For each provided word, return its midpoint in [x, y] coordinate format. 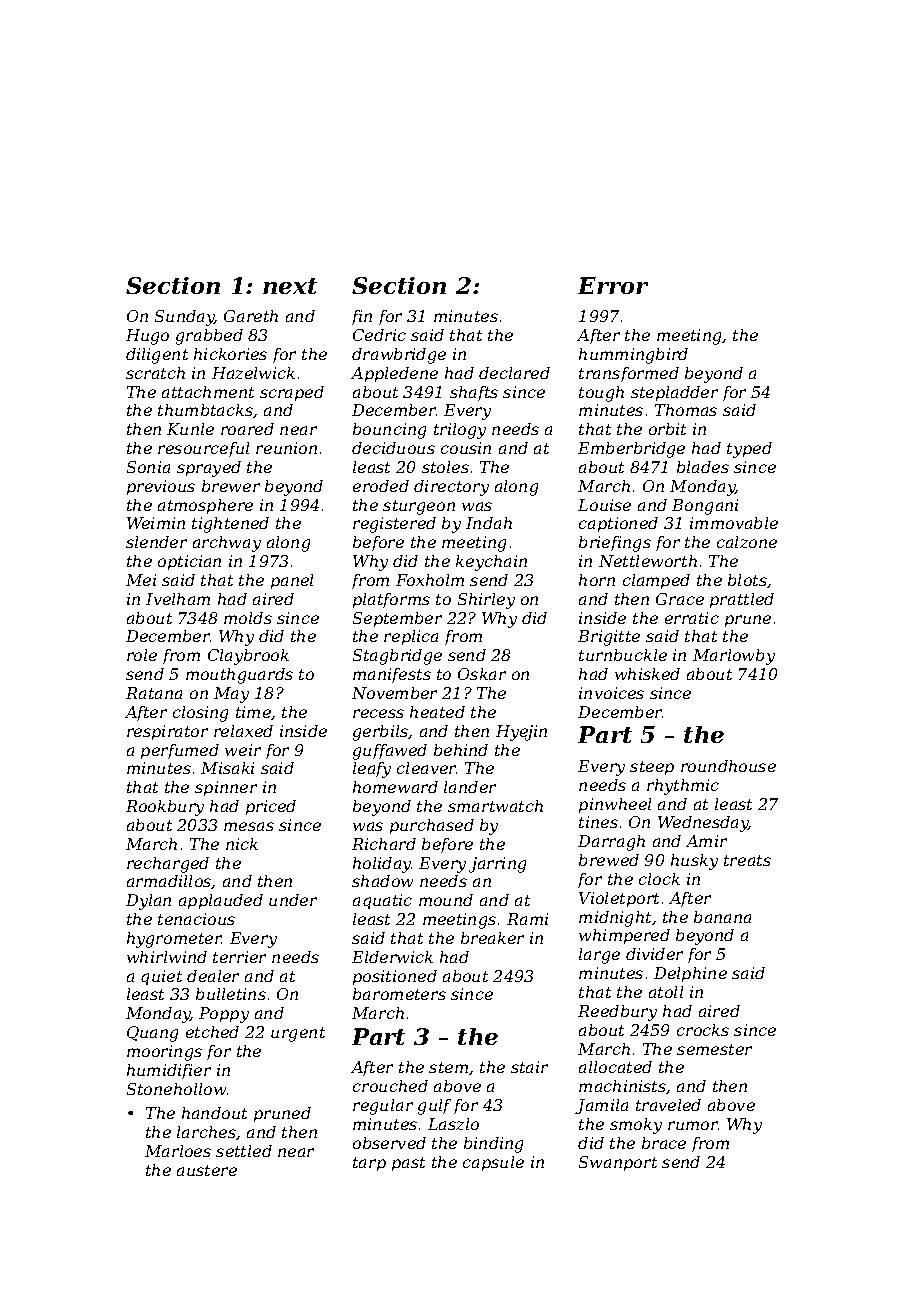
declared [514, 373]
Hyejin [521, 733]
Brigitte [609, 638]
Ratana [154, 693]
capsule [493, 1163]
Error [613, 285]
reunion [286, 448]
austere [207, 1170]
